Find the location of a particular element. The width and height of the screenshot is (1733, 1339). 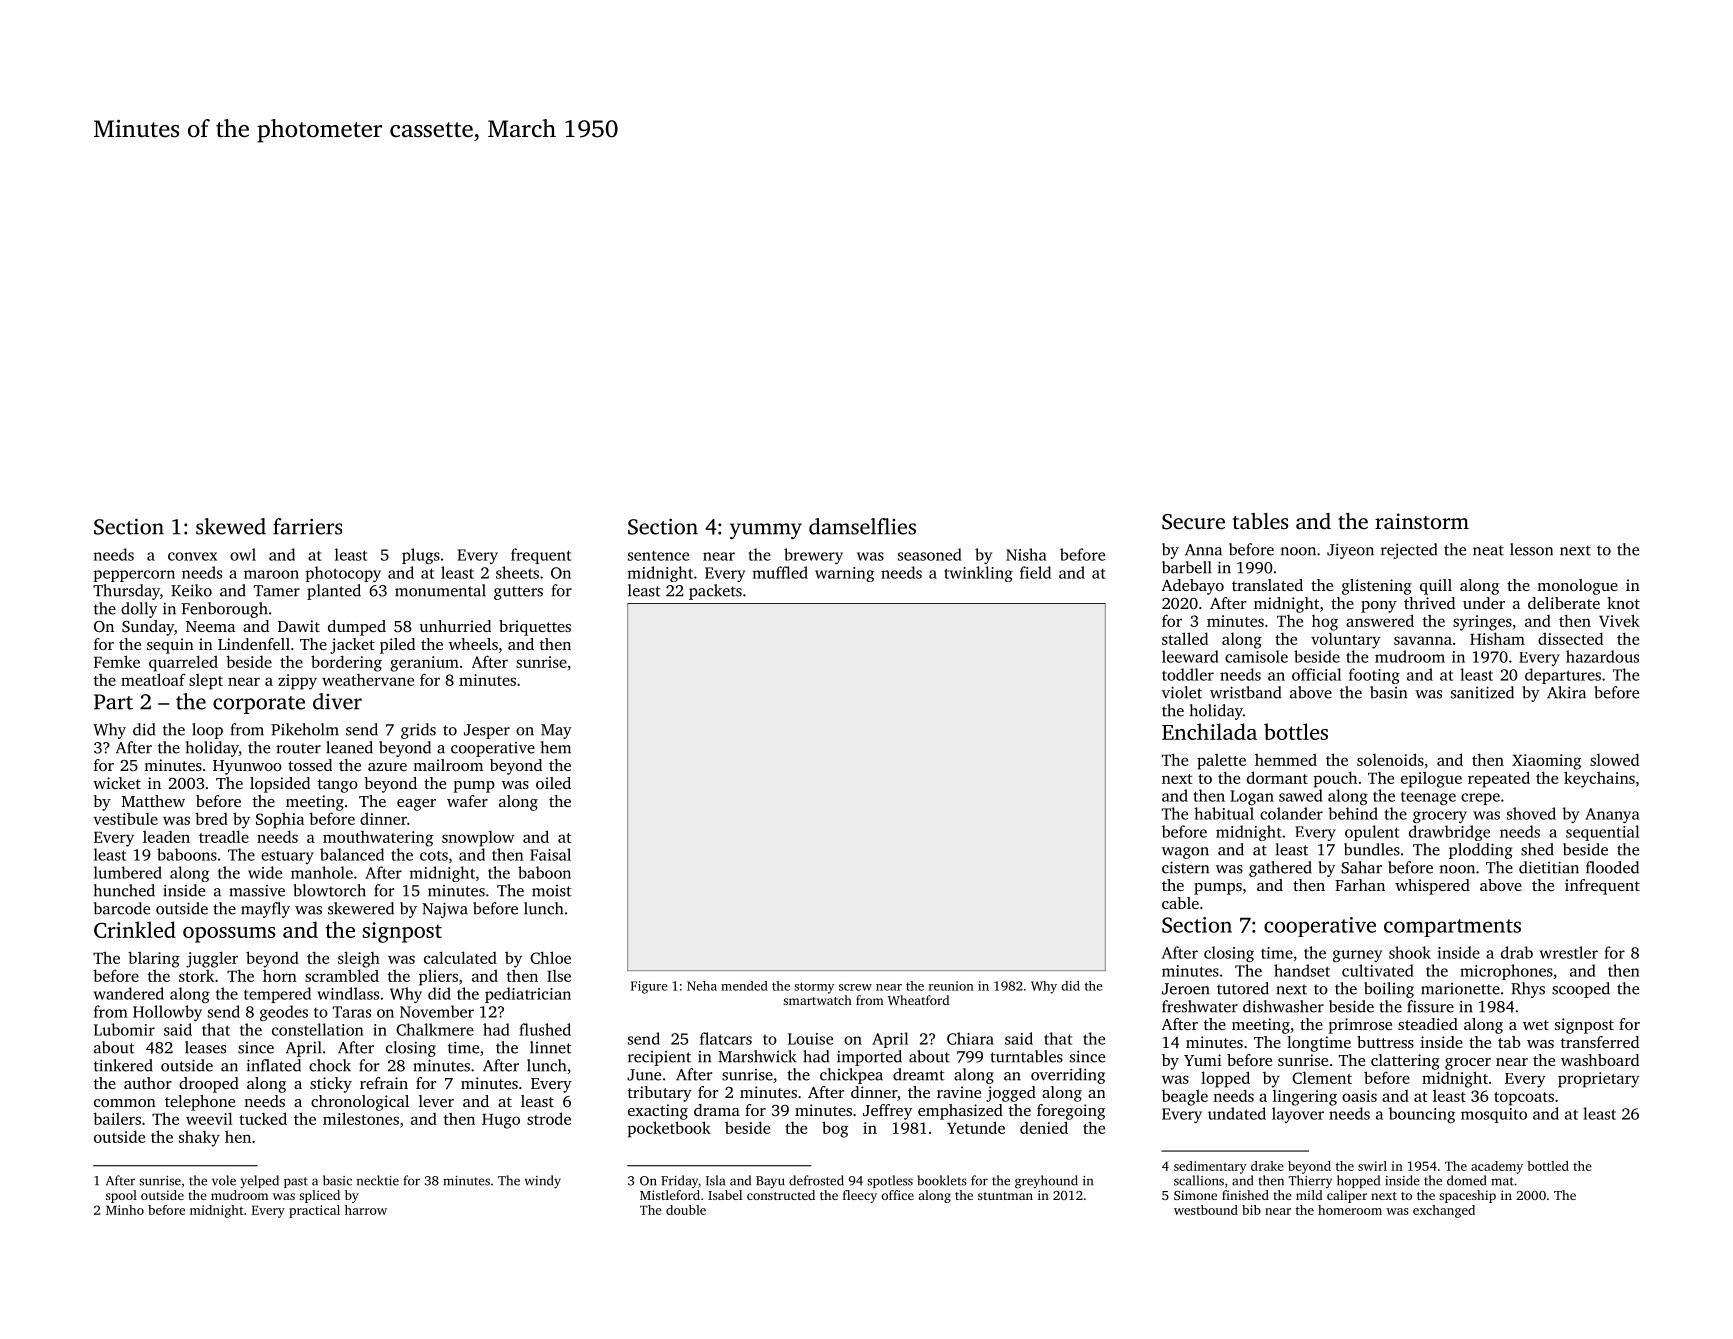

bog is located at coordinates (835, 1129).
